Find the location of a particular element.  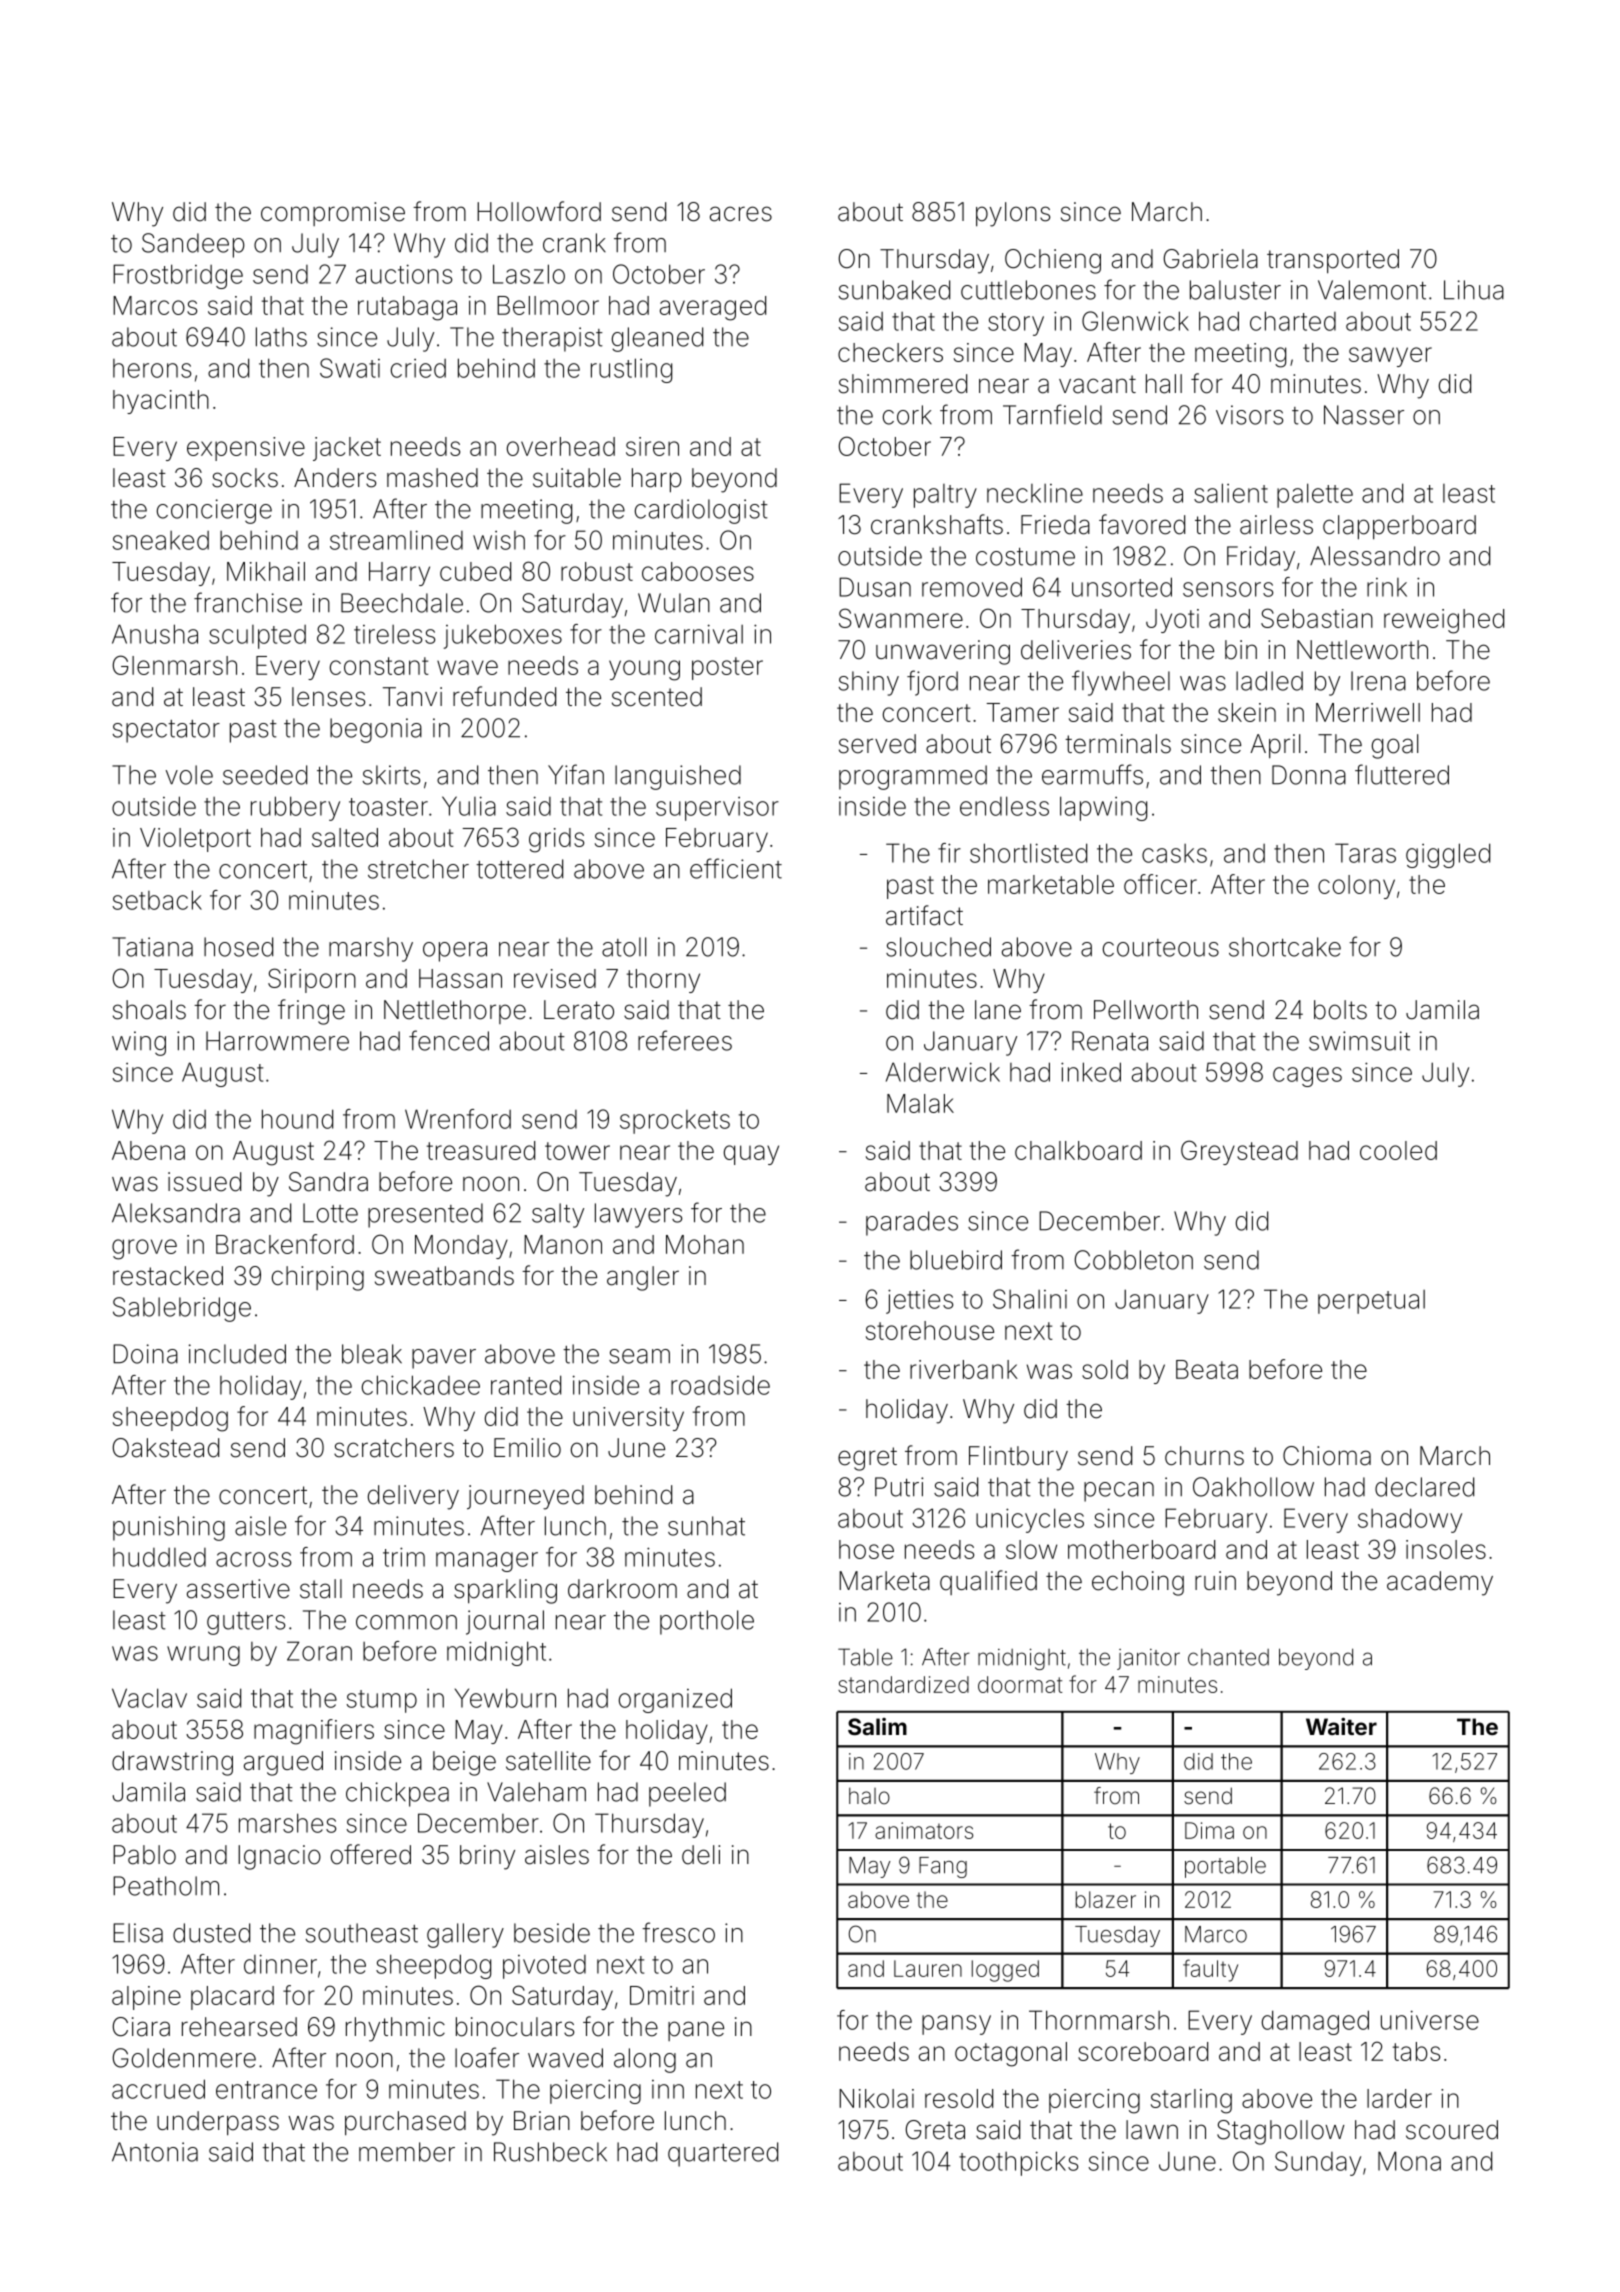

checkers is located at coordinates (890, 352).
